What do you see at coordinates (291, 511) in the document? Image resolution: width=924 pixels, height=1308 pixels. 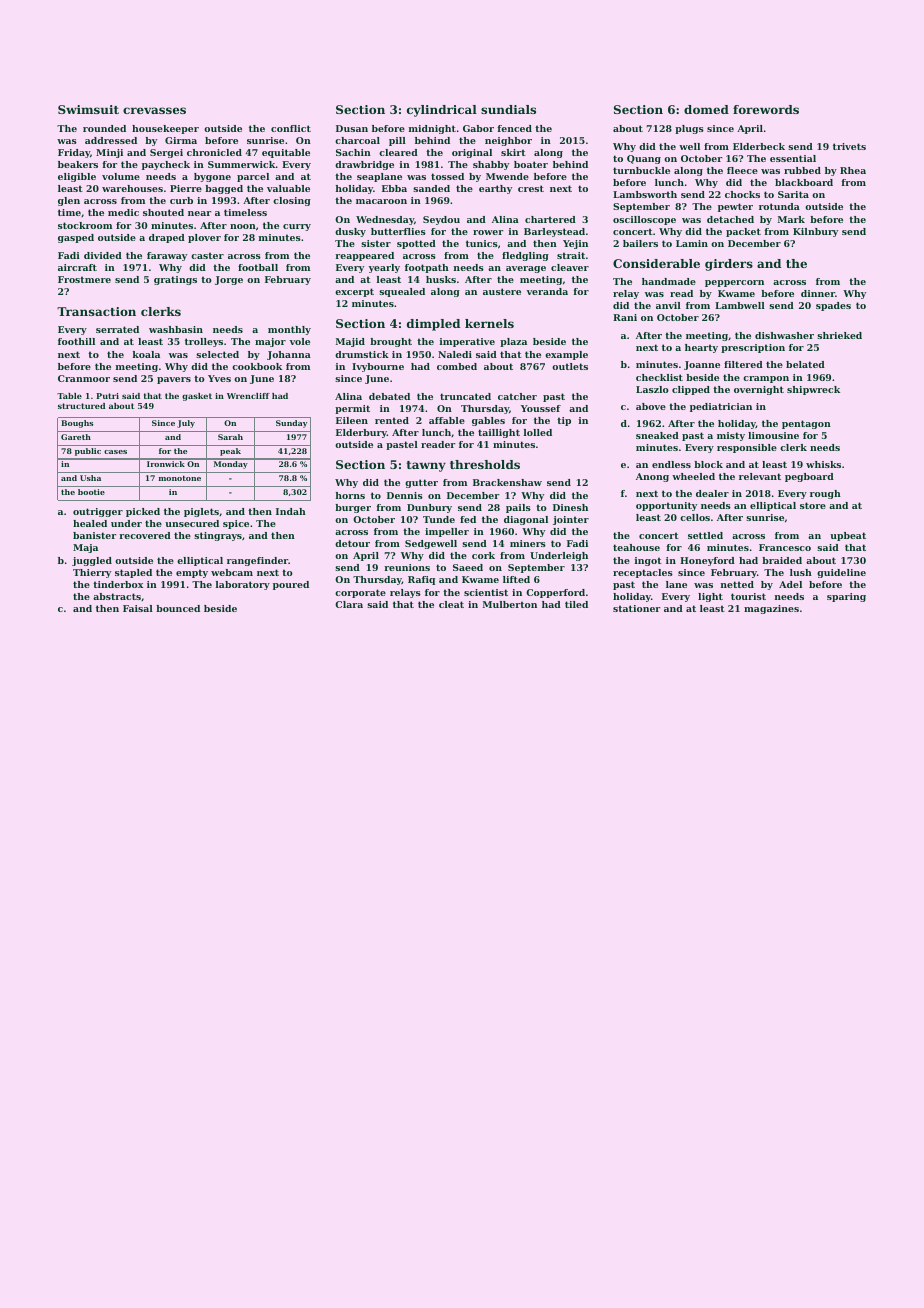 I see `Indah` at bounding box center [291, 511].
